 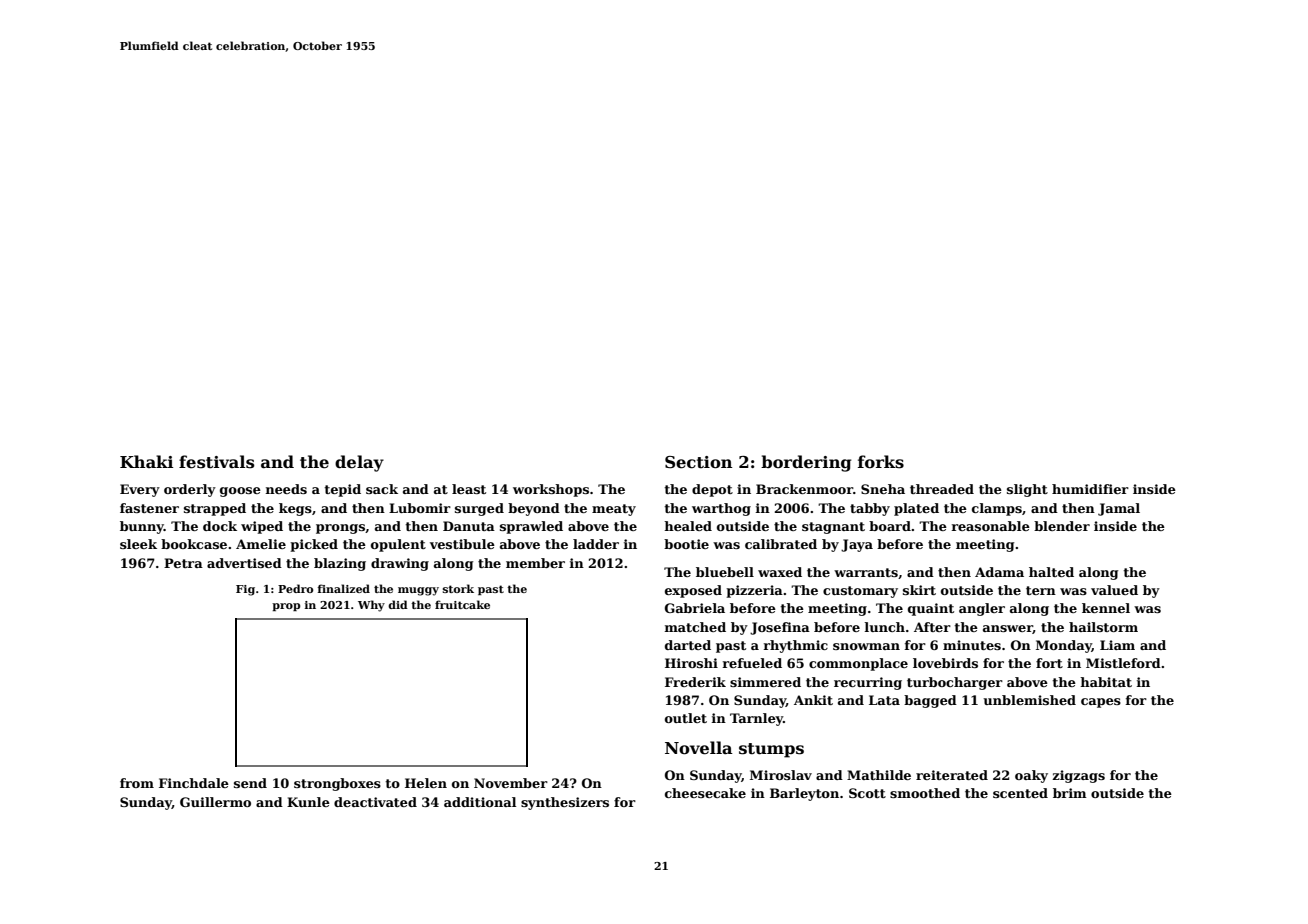 What do you see at coordinates (1101, 703) in the document?
I see `capes` at bounding box center [1101, 703].
